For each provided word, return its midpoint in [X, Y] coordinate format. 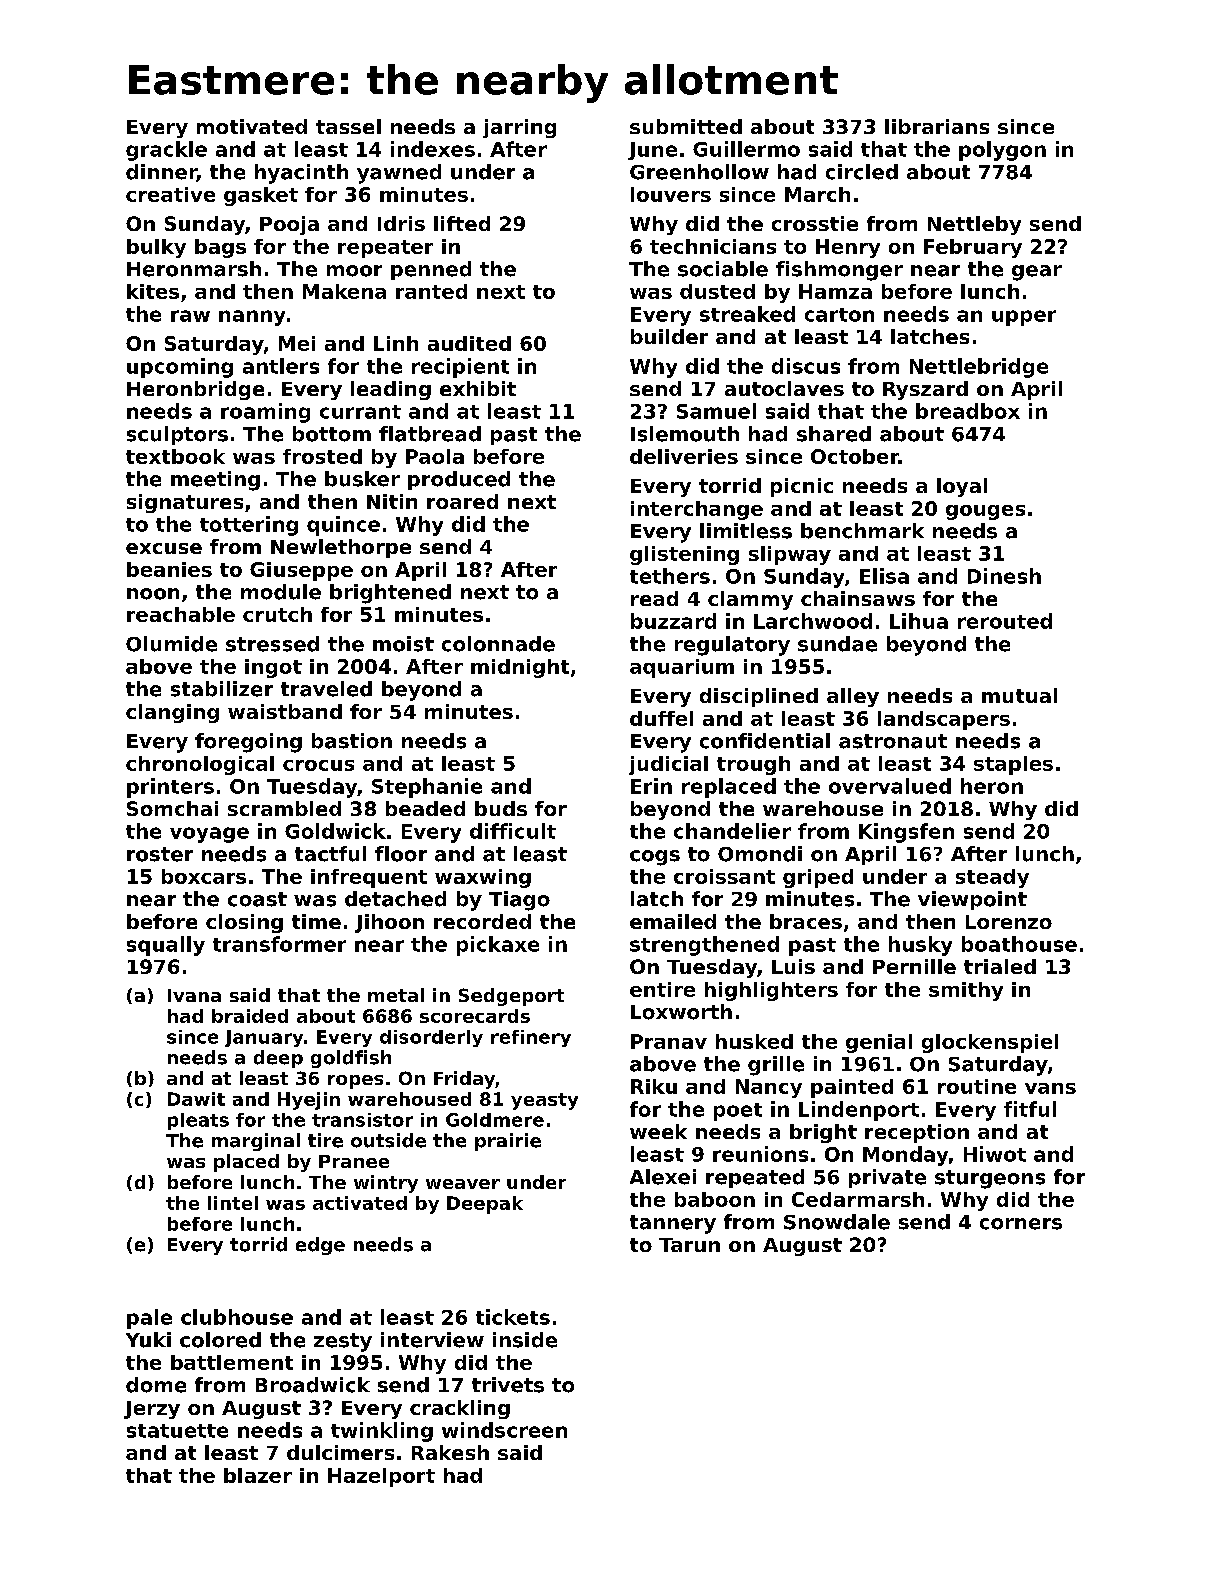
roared [462, 501]
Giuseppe [301, 571]
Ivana [194, 995]
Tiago [519, 901]
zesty [343, 1342]
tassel [348, 126]
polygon [1002, 151]
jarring [519, 128]
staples [1013, 765]
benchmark [862, 531]
